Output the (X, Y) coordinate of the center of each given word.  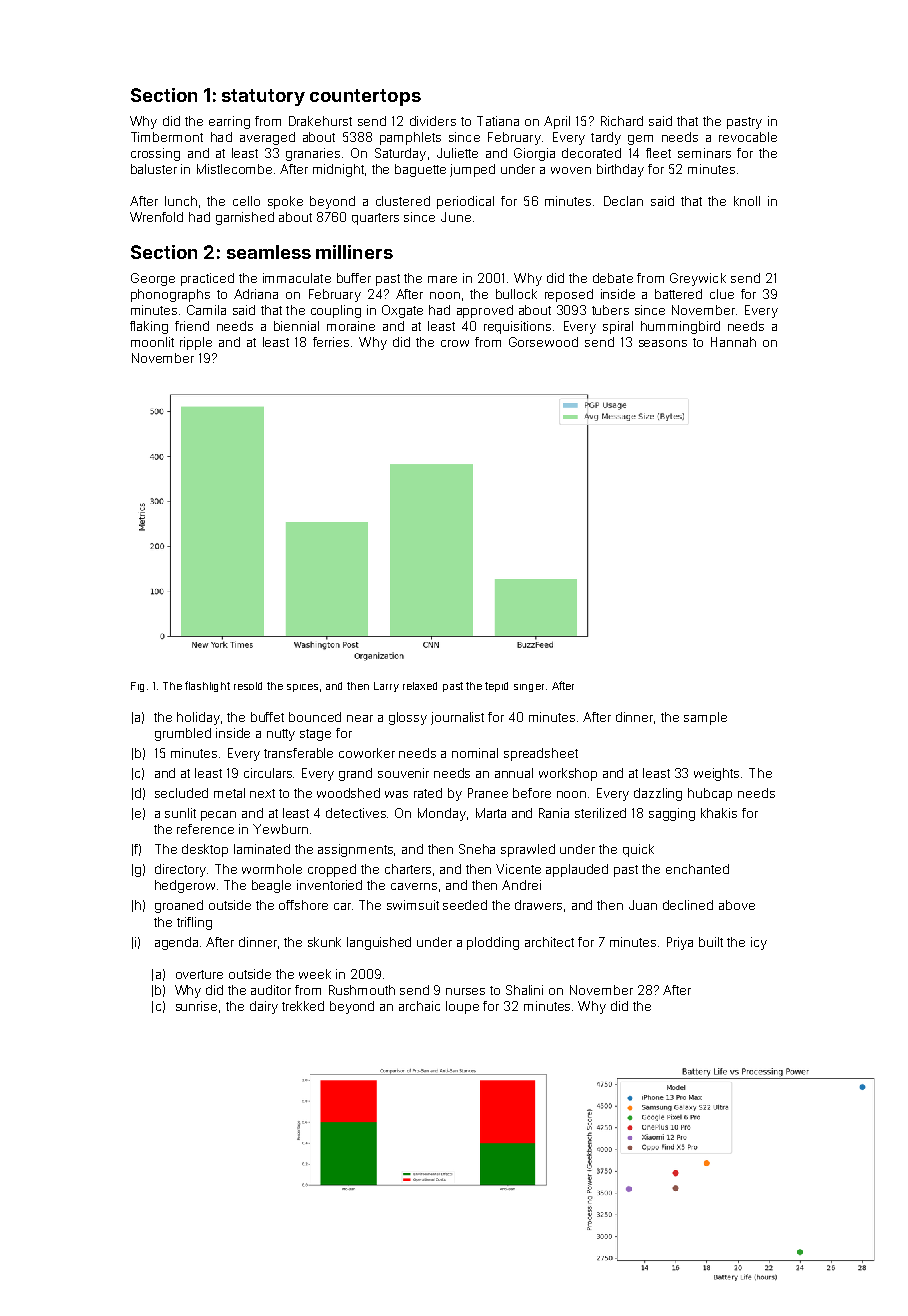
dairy (264, 1007)
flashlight (207, 686)
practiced (207, 279)
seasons (663, 343)
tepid (496, 687)
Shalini (524, 990)
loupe (462, 1007)
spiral (618, 327)
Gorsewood (543, 342)
